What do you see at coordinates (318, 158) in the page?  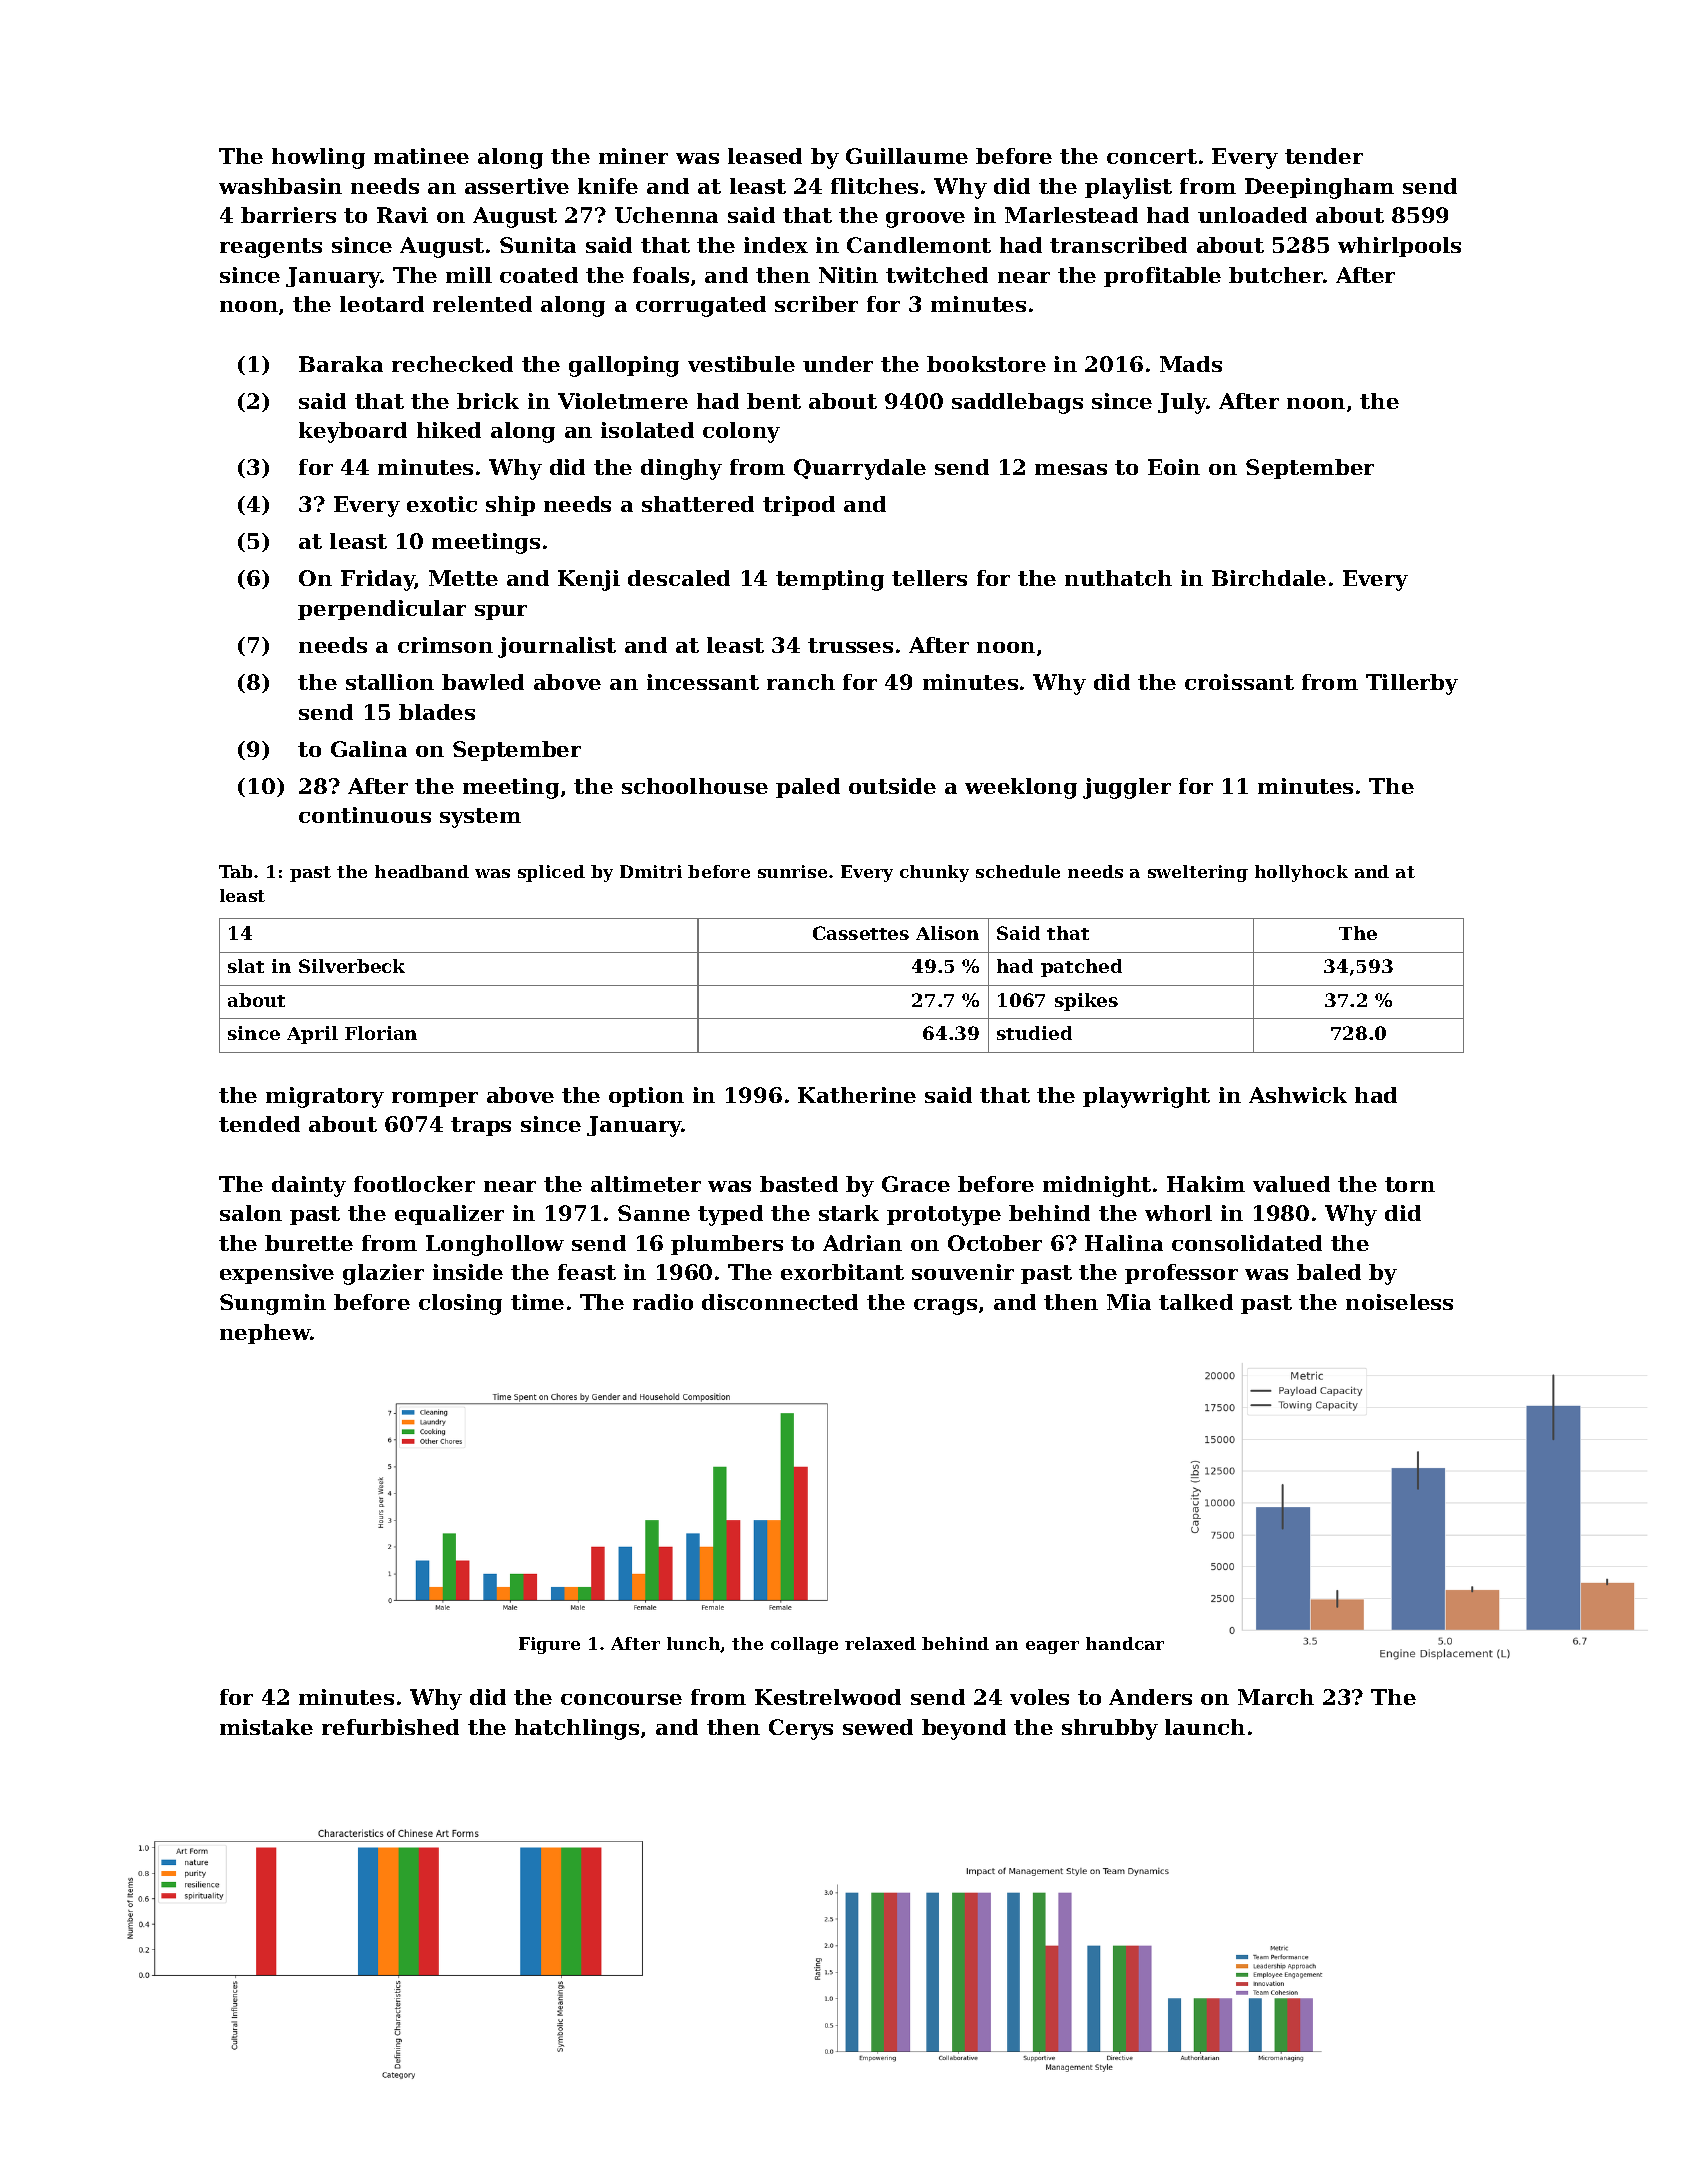 I see `howling` at bounding box center [318, 158].
